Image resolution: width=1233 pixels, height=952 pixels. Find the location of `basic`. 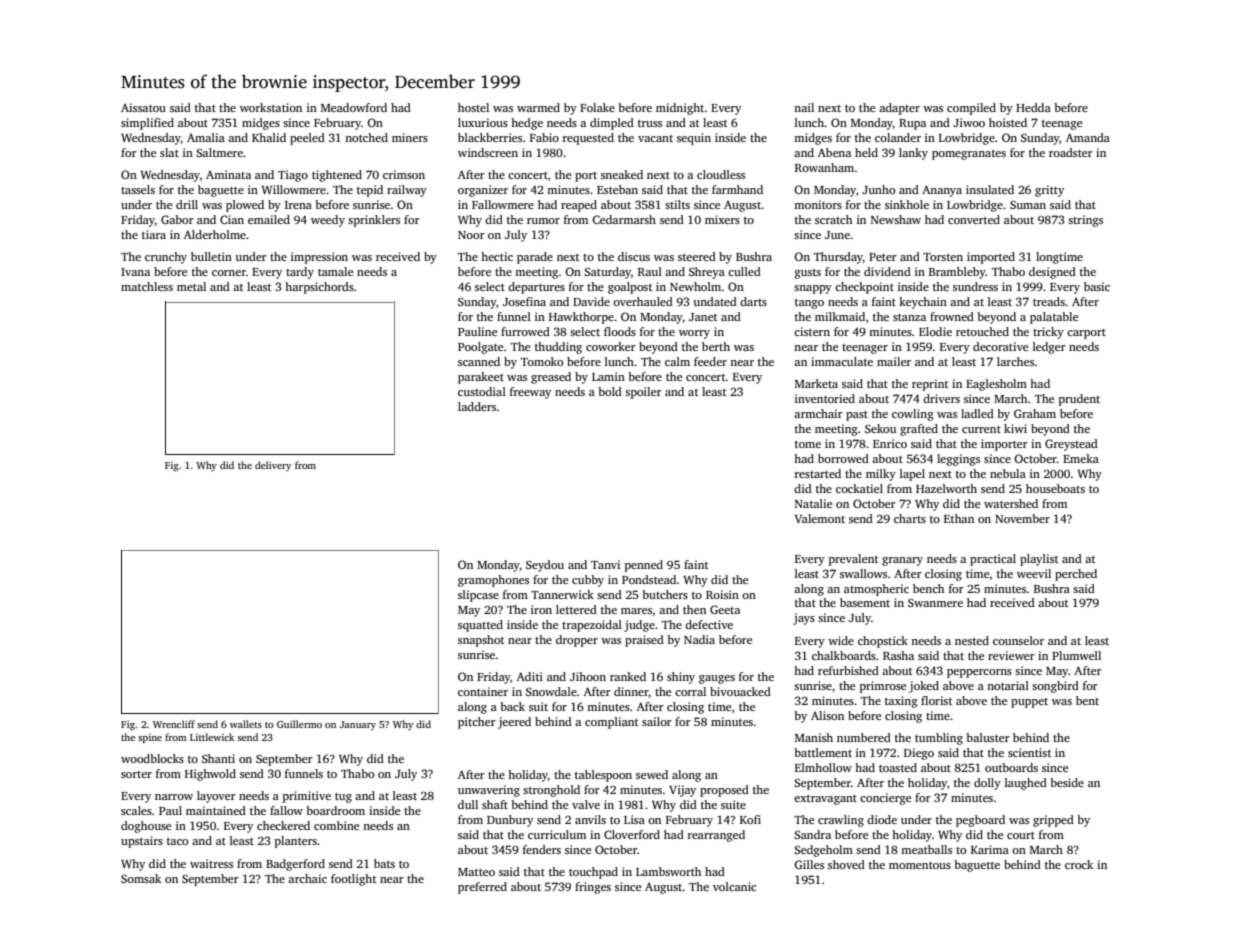

basic is located at coordinates (1097, 286).
